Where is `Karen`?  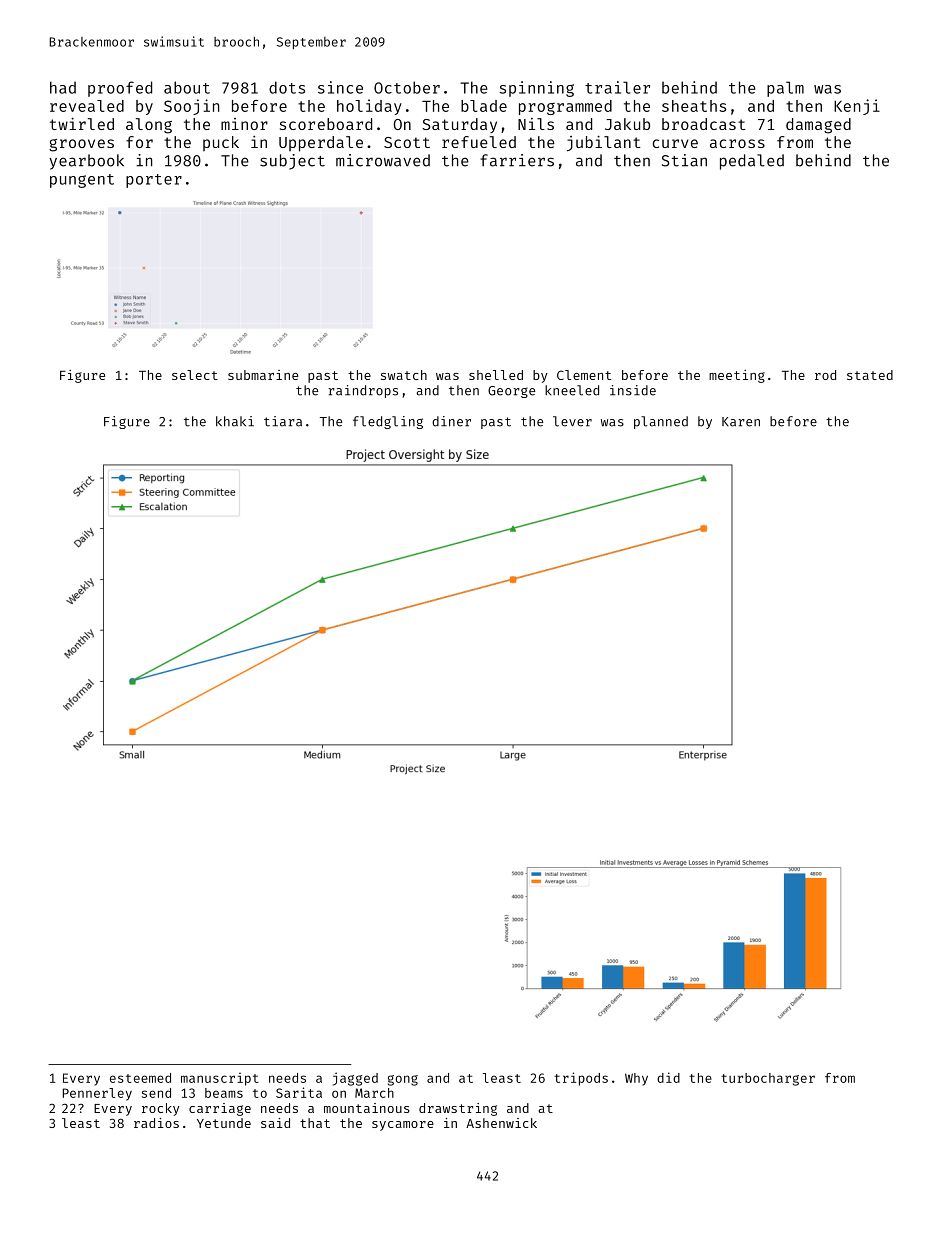
Karen is located at coordinates (741, 422).
